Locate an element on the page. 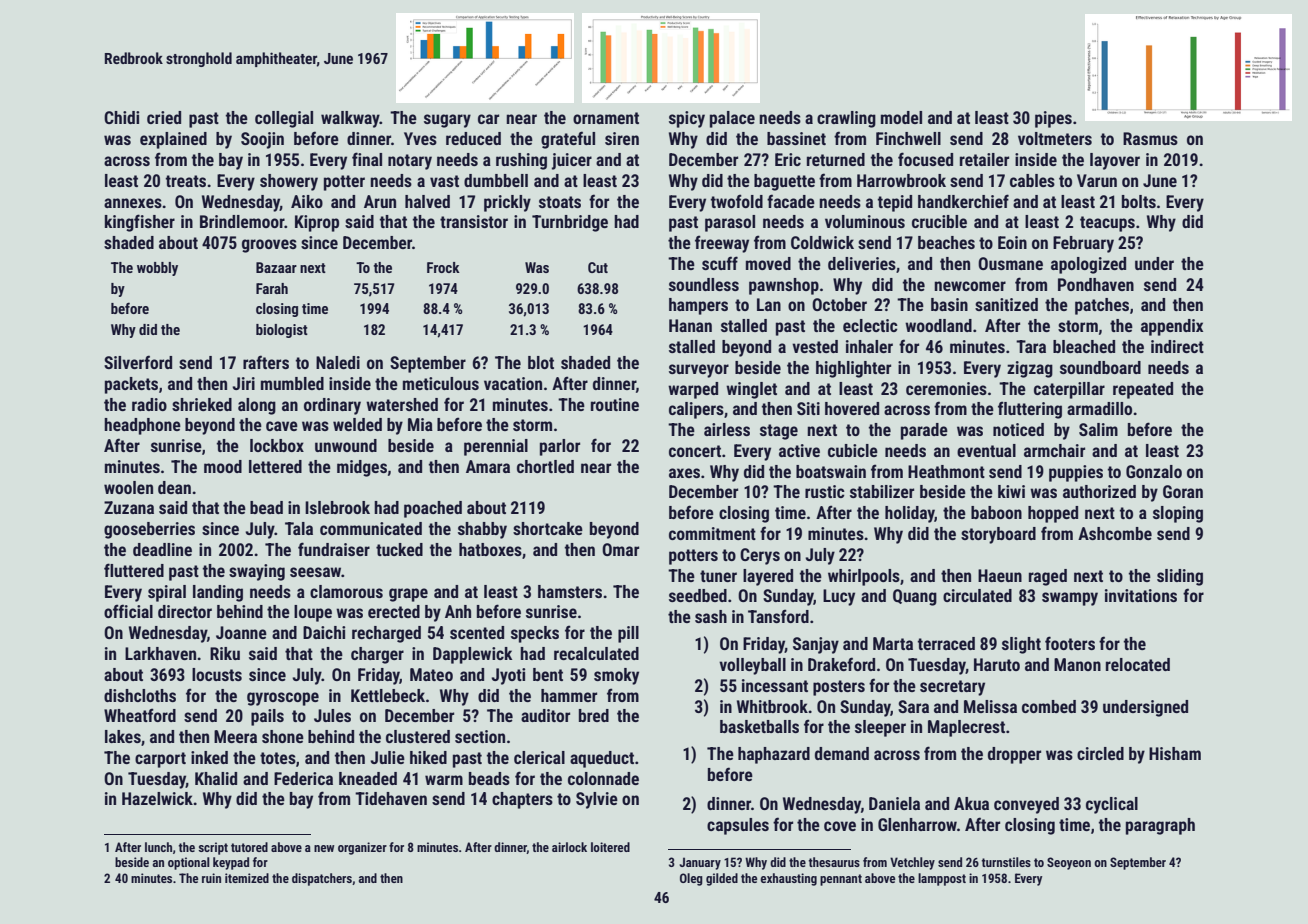 This document has height=924, width=1308. dishcloths is located at coordinates (140, 695).
